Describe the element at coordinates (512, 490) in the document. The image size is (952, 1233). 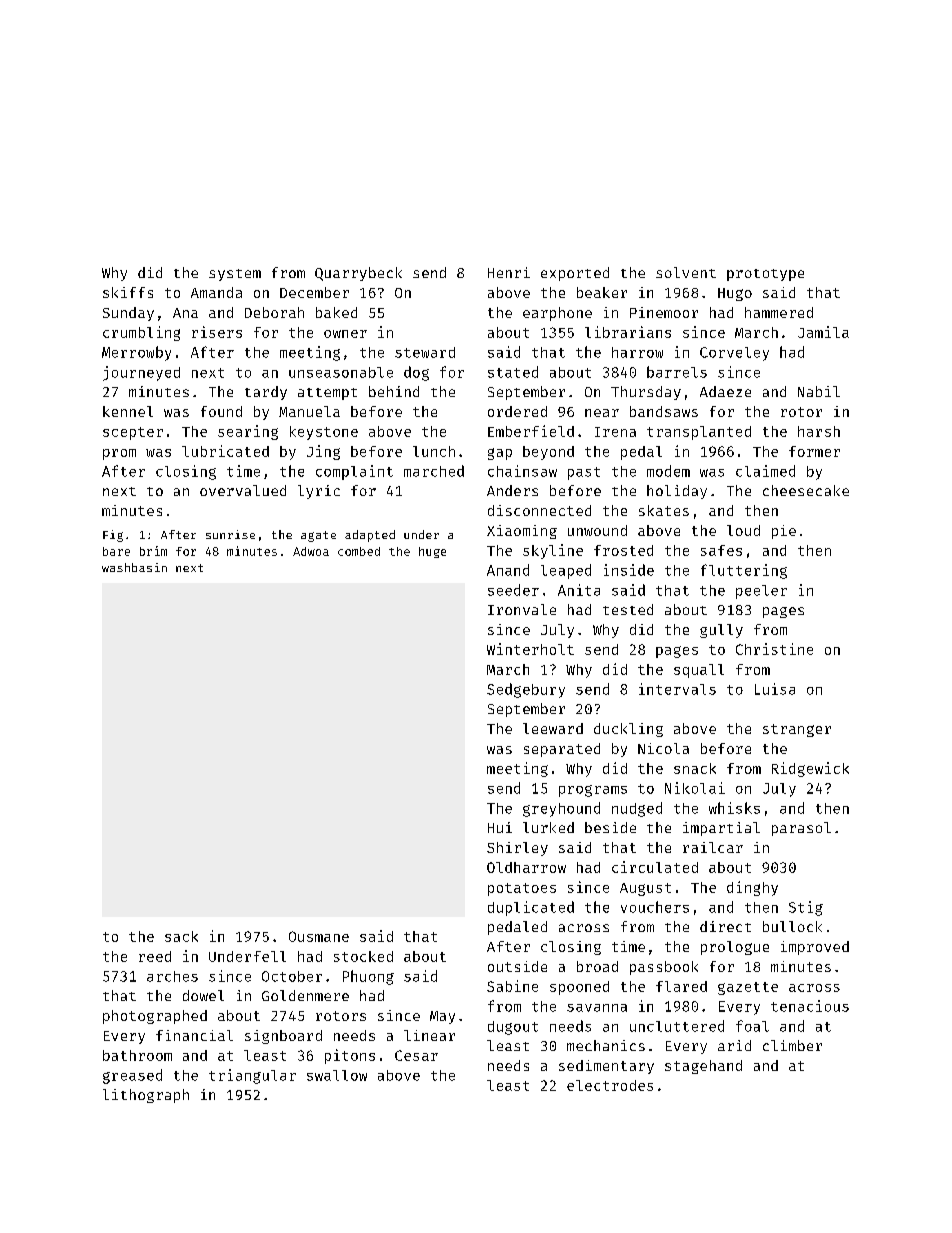
I see `Anders` at that location.
